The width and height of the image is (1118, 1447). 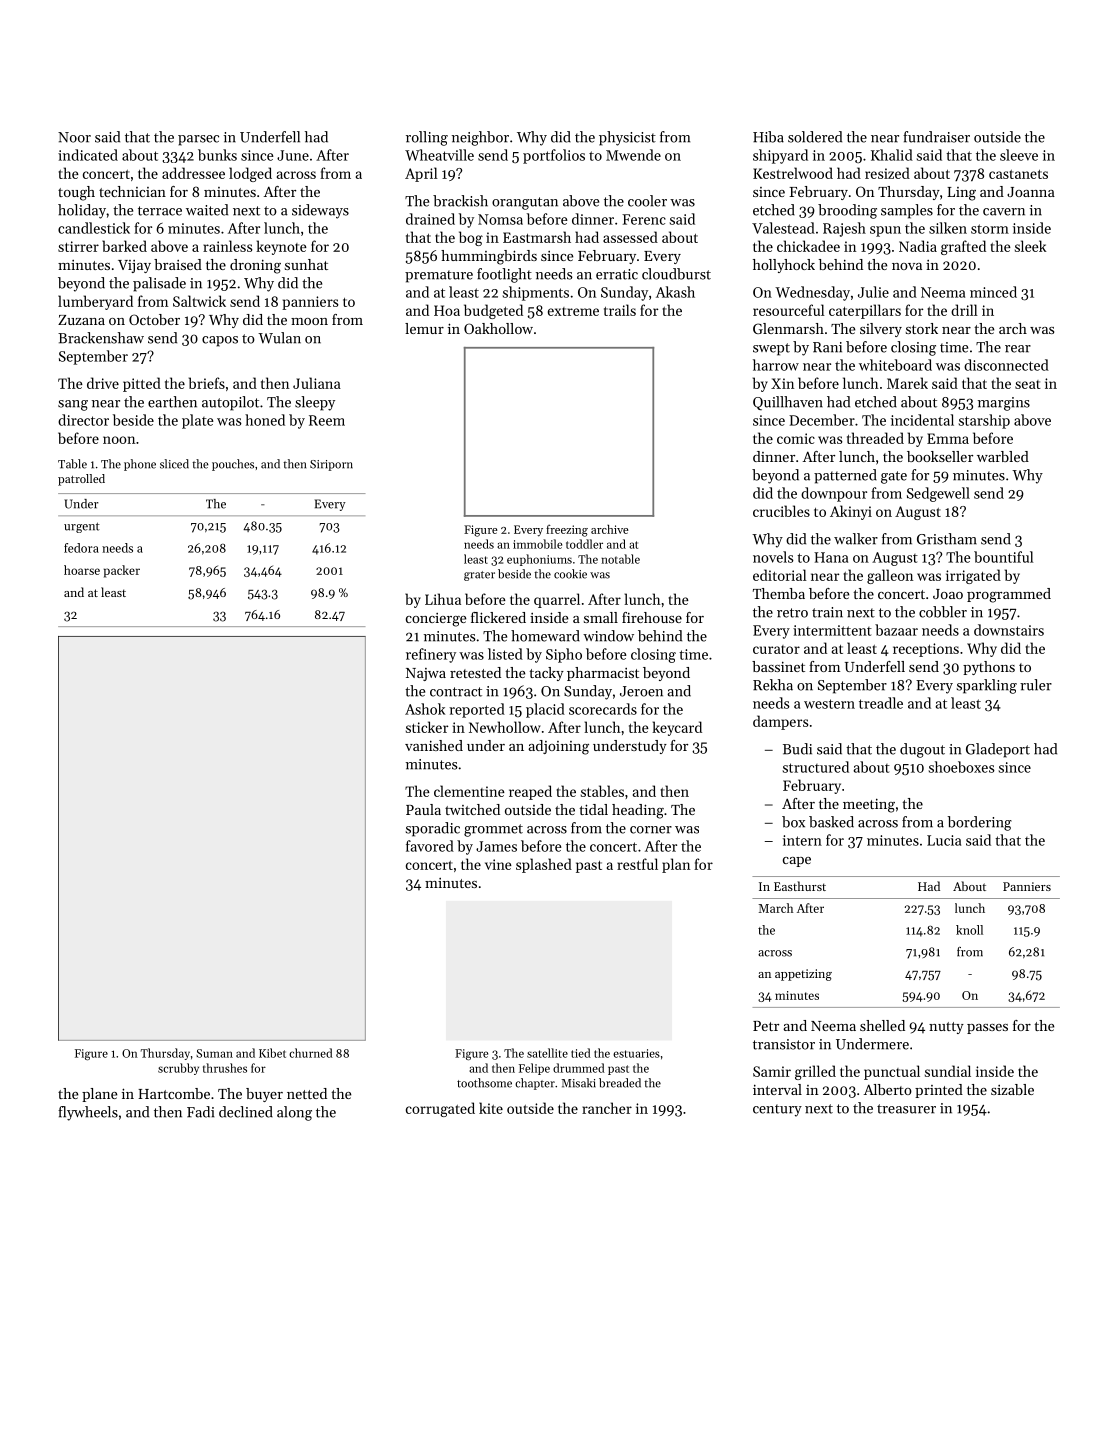 What do you see at coordinates (938, 494) in the image?
I see `Sedgewell` at bounding box center [938, 494].
